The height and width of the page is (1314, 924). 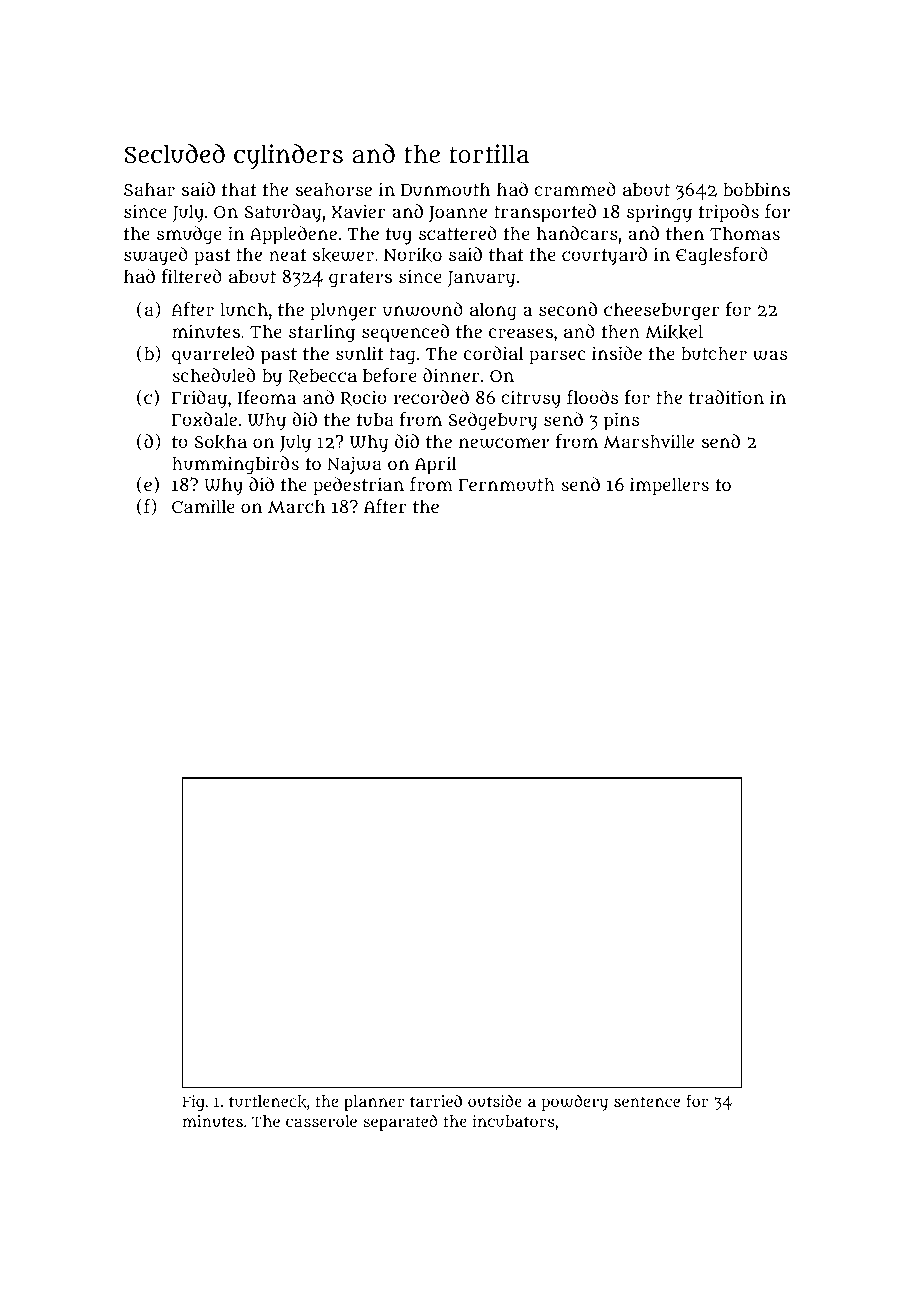 What do you see at coordinates (268, 1101) in the page?
I see `turtleneck` at bounding box center [268, 1101].
